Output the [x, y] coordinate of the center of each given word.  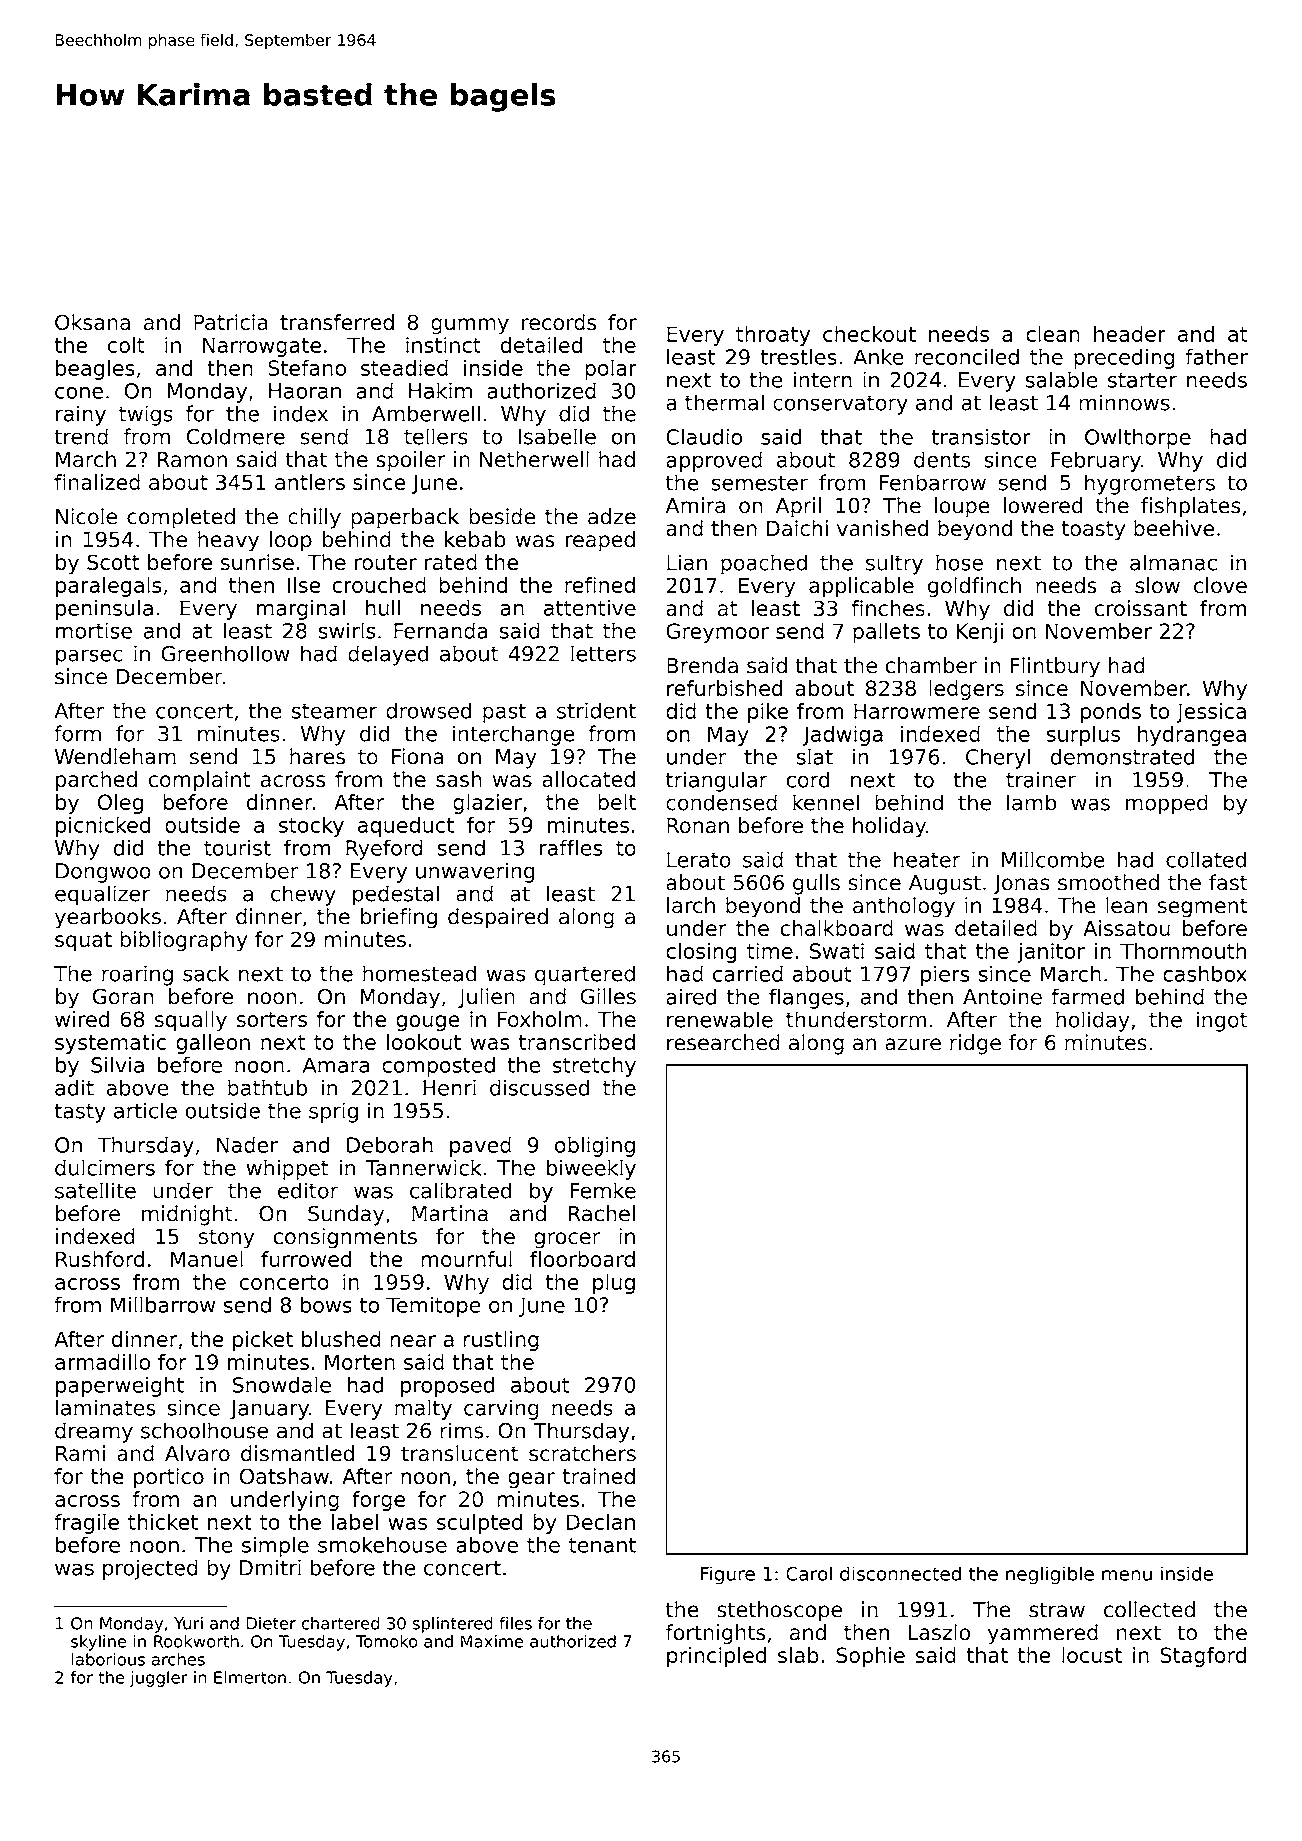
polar [611, 369]
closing [701, 953]
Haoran [305, 391]
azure [913, 1044]
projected [150, 1569]
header [1130, 334]
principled [717, 1657]
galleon [213, 1044]
